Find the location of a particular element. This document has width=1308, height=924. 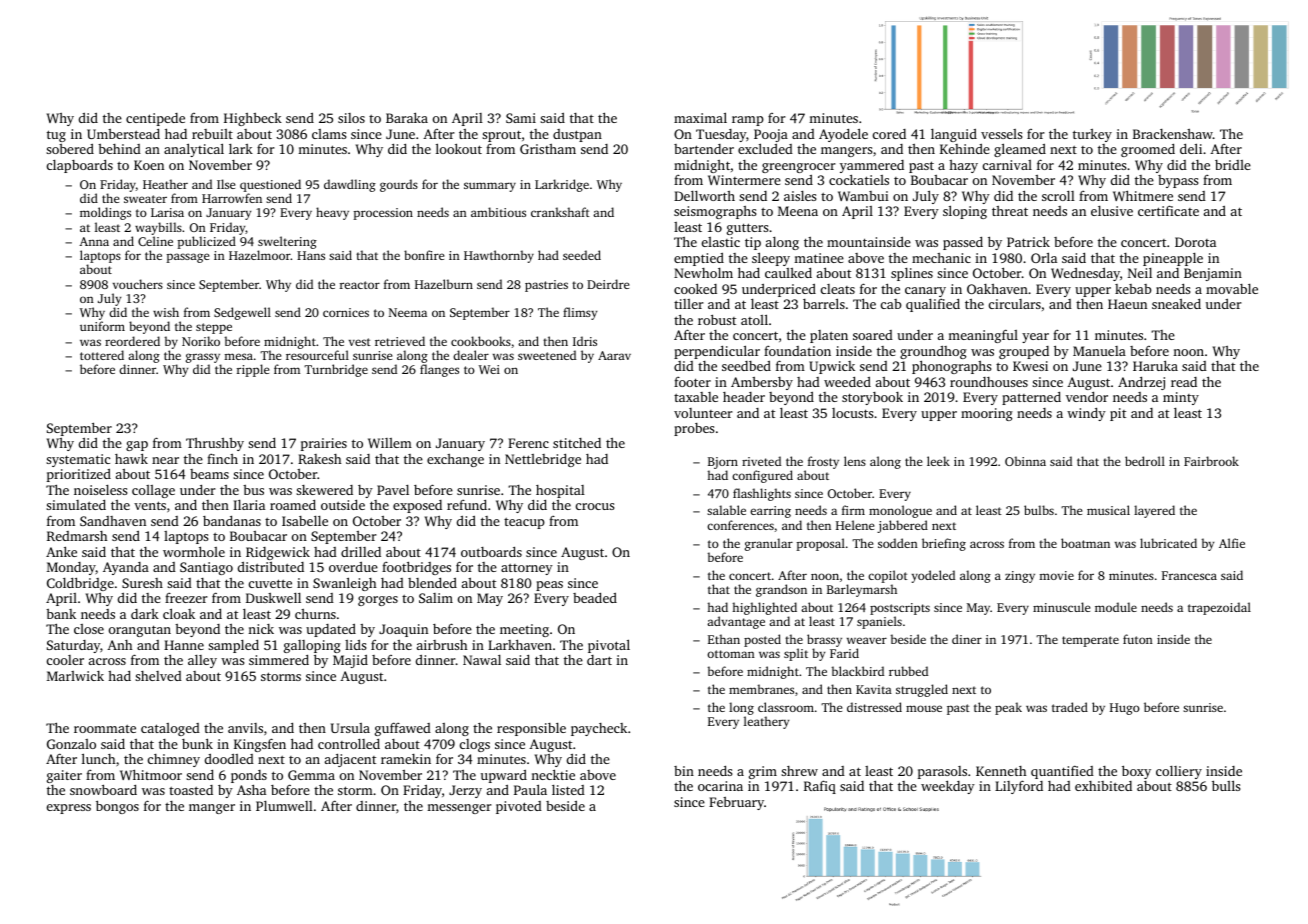

parasols is located at coordinates (942, 772).
